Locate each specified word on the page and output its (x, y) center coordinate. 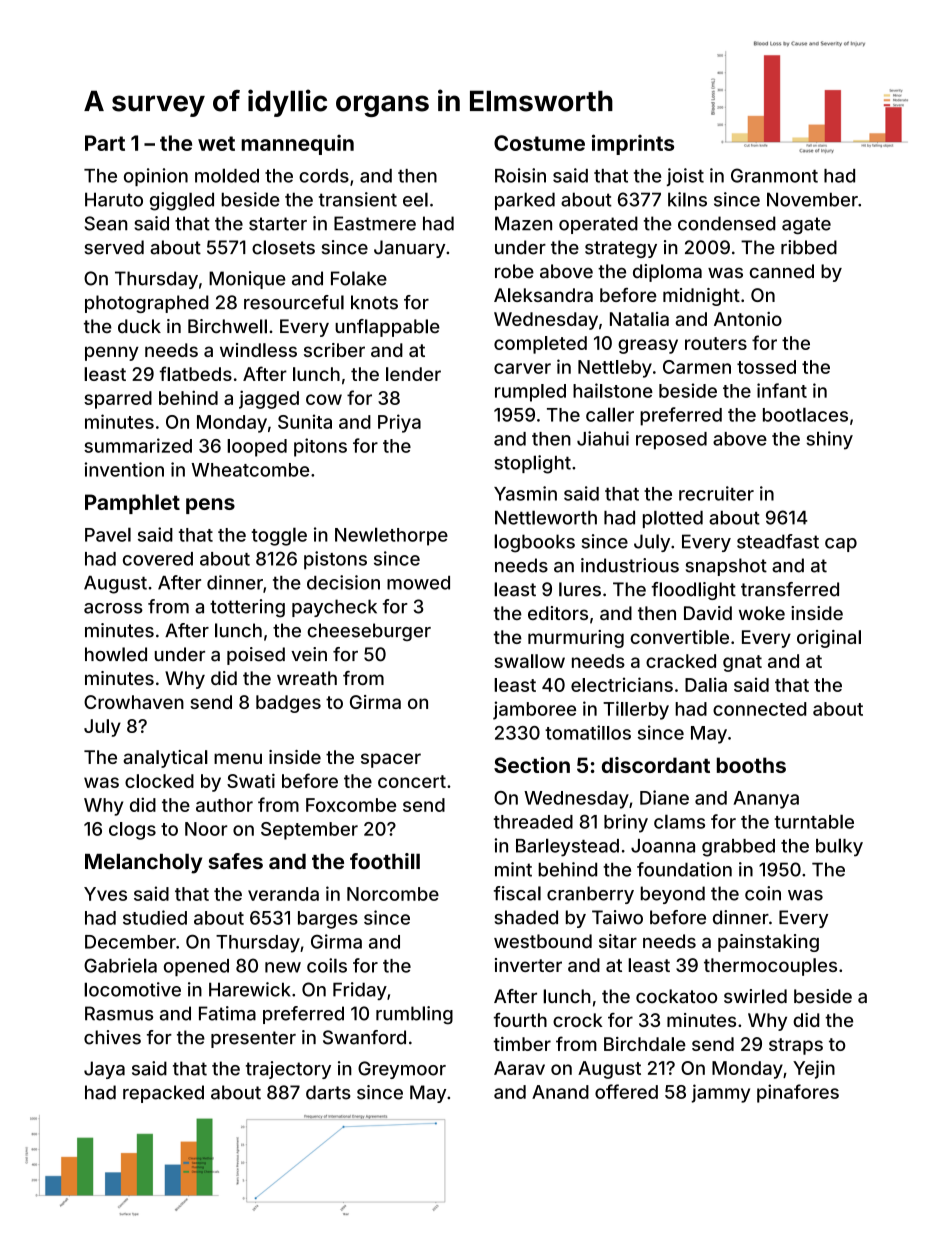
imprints (633, 144)
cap (841, 545)
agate (806, 226)
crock (578, 1020)
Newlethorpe (391, 536)
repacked (163, 1094)
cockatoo (676, 996)
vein (309, 654)
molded (227, 175)
